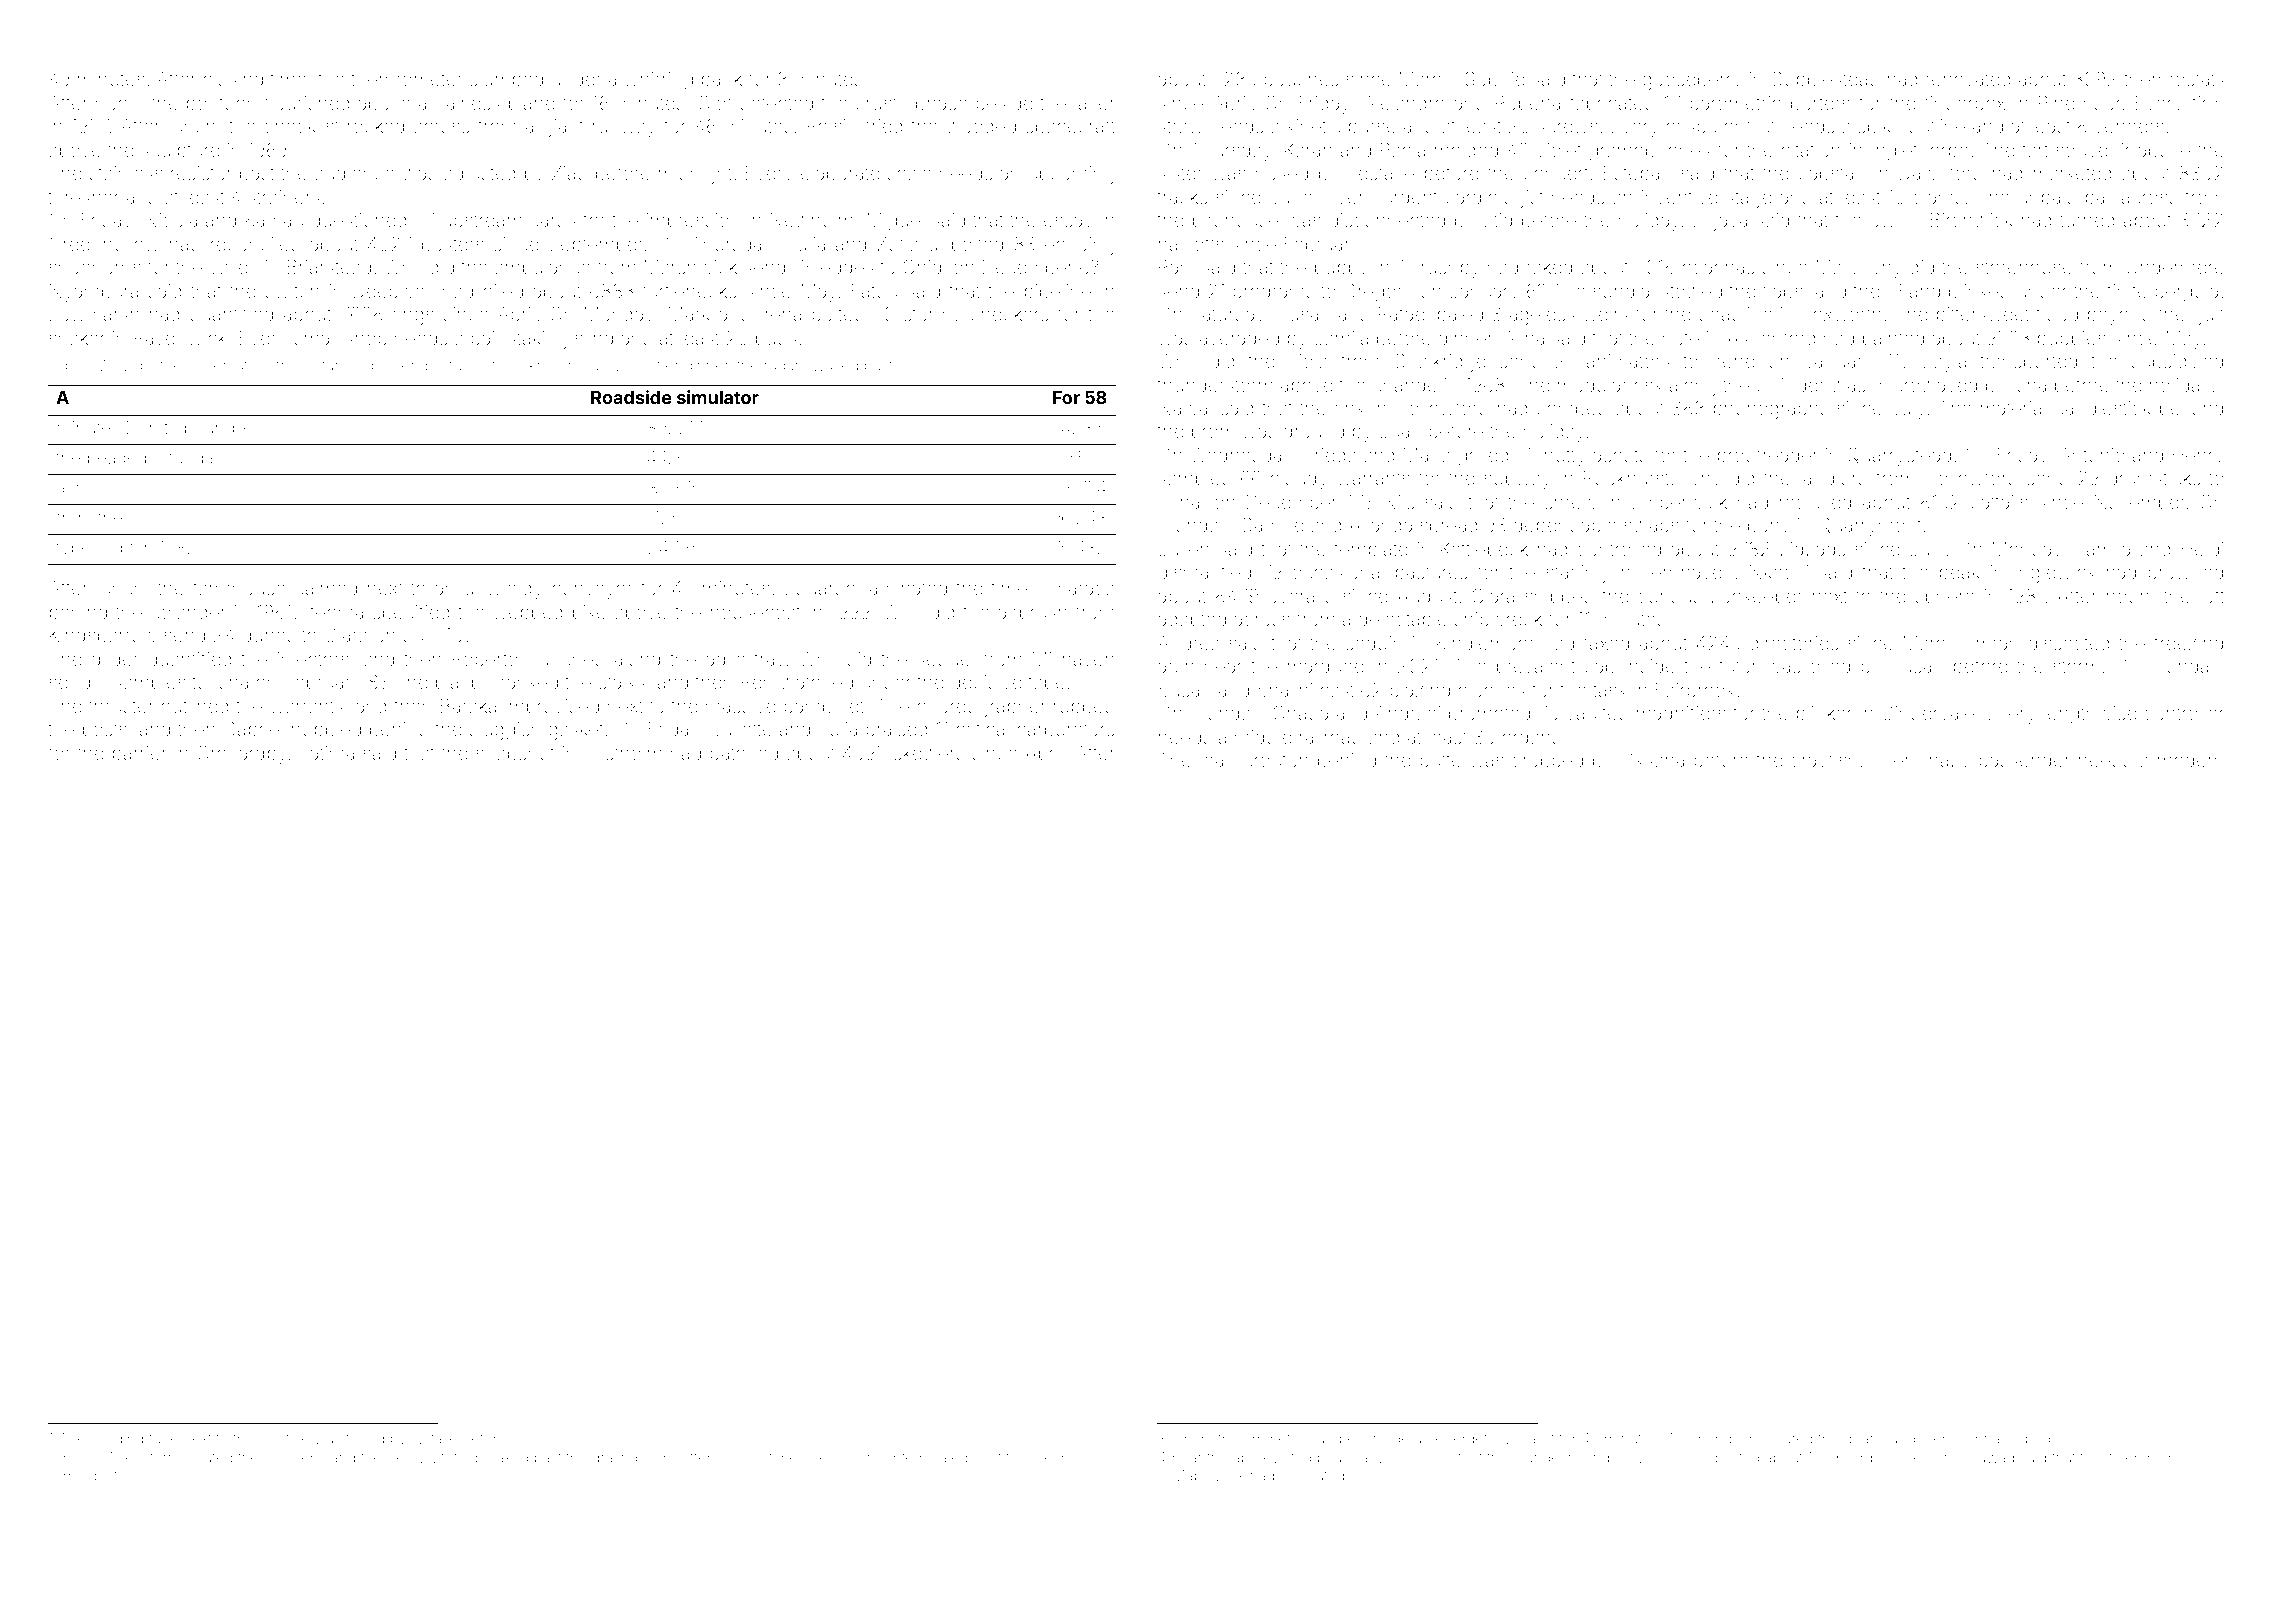  Describe the element at coordinates (1403, 150) in the screenshot. I see `Paola` at that location.
